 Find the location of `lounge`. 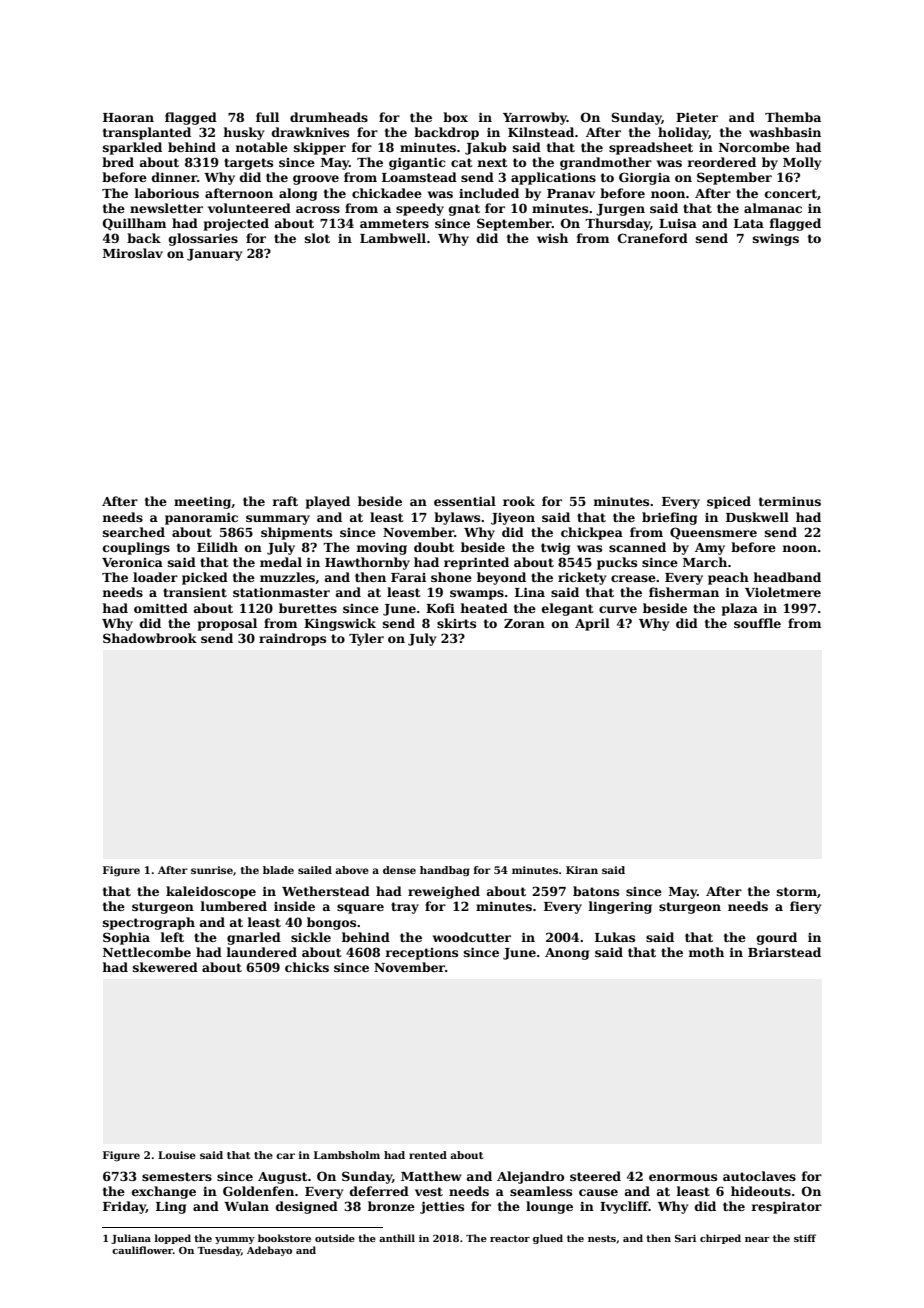

lounge is located at coordinates (549, 1207).
